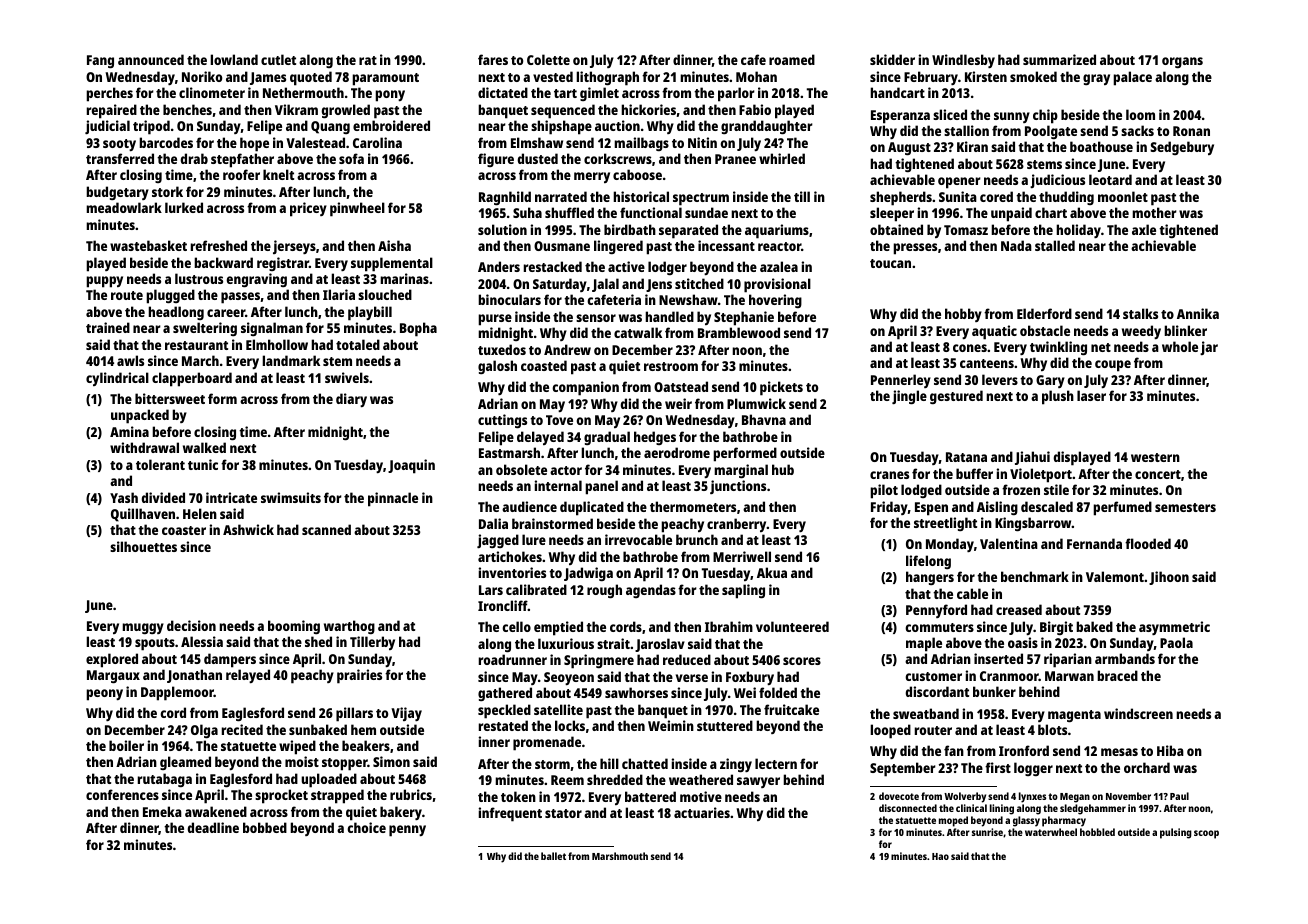  What do you see at coordinates (392, 264) in the image?
I see `supplemental` at bounding box center [392, 264].
